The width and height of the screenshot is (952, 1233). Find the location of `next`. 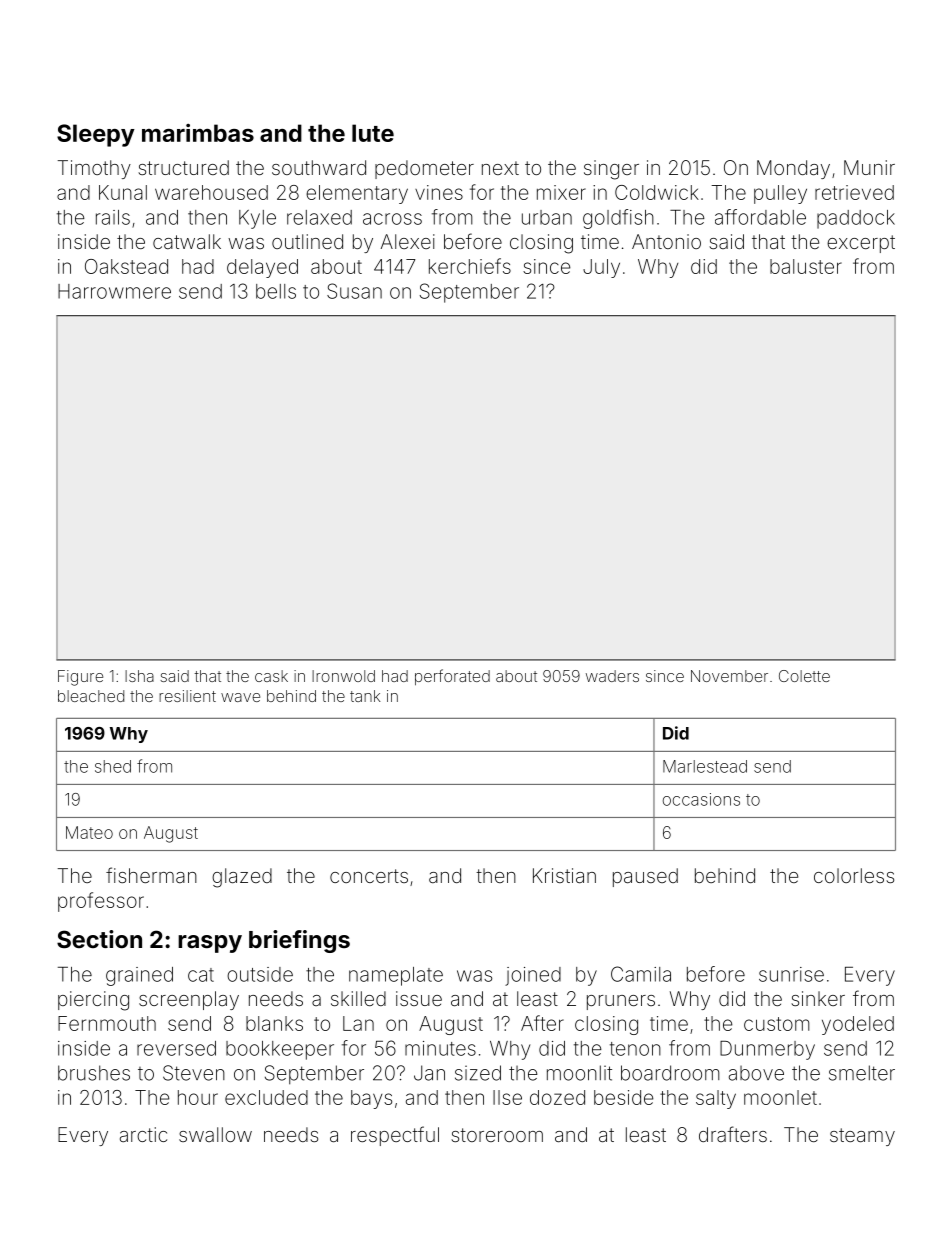

next is located at coordinates (500, 168).
